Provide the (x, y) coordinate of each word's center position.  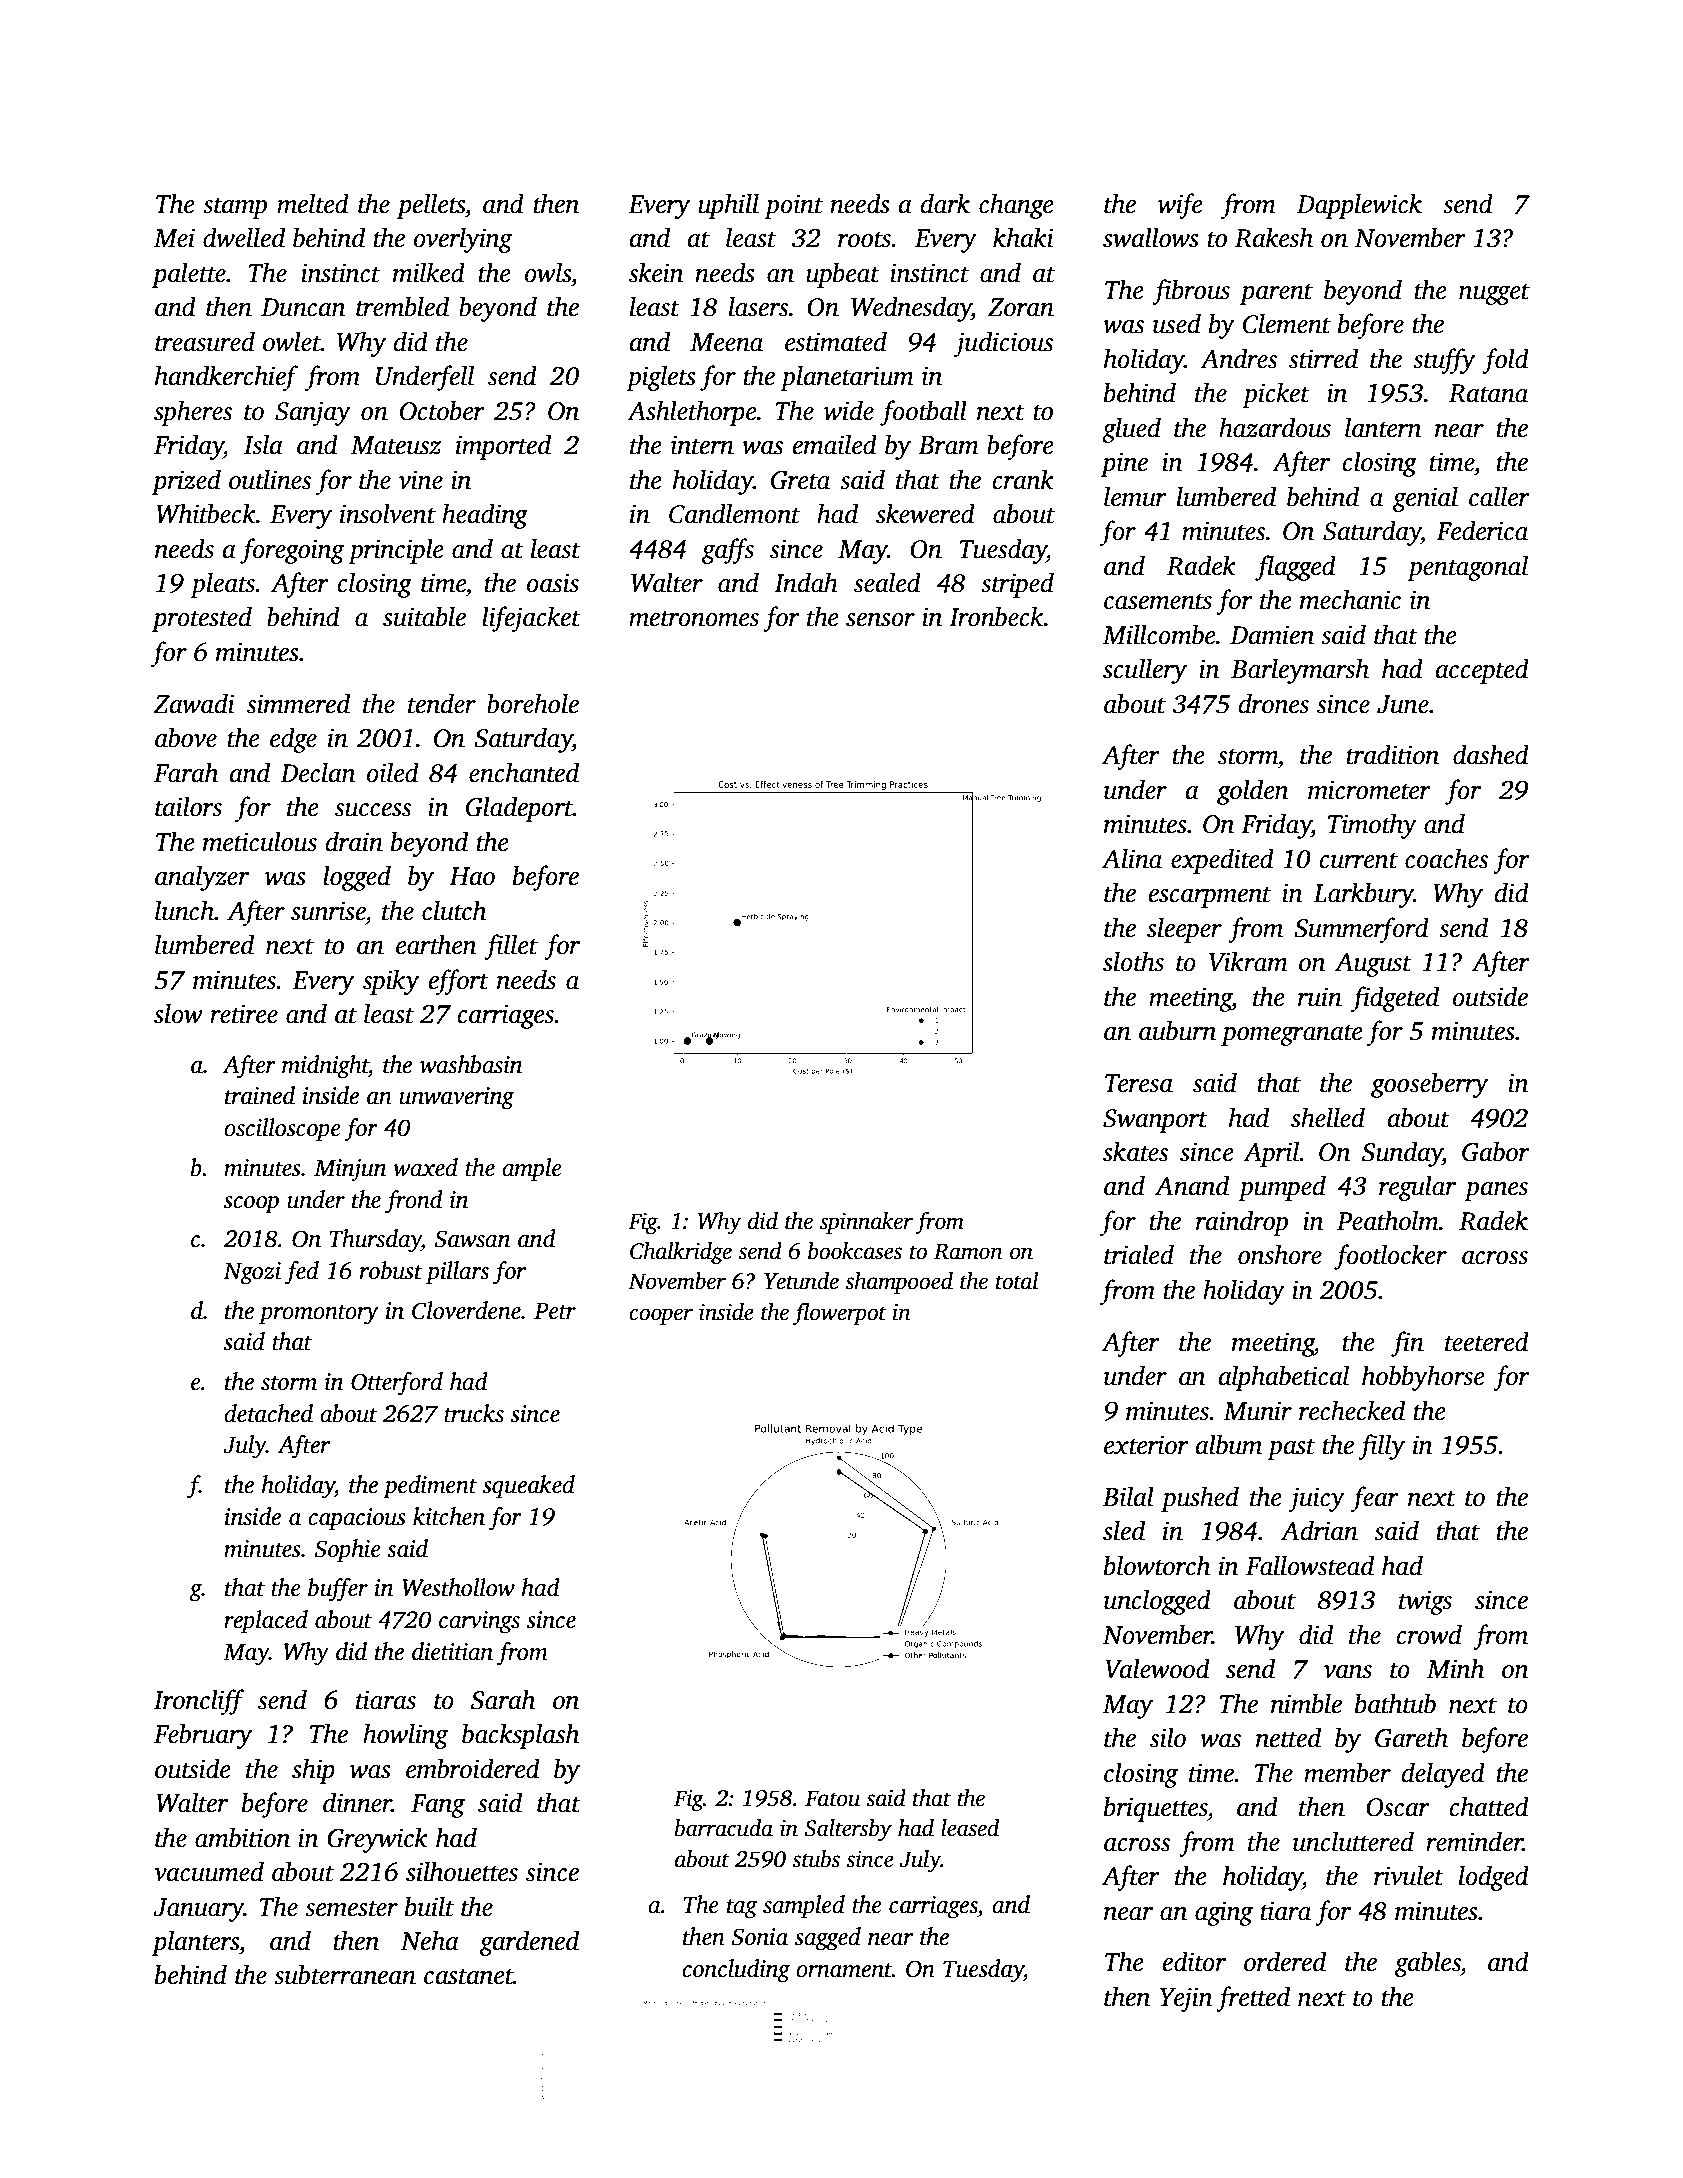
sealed (887, 582)
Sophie (347, 1551)
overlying (462, 240)
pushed (1200, 1499)
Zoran (1021, 307)
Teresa (1139, 1083)
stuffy (1444, 361)
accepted (1482, 671)
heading (485, 516)
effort (459, 982)
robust (391, 1270)
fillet (511, 947)
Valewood (1157, 1668)
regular (1417, 1188)
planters (195, 1943)
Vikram (1248, 961)
